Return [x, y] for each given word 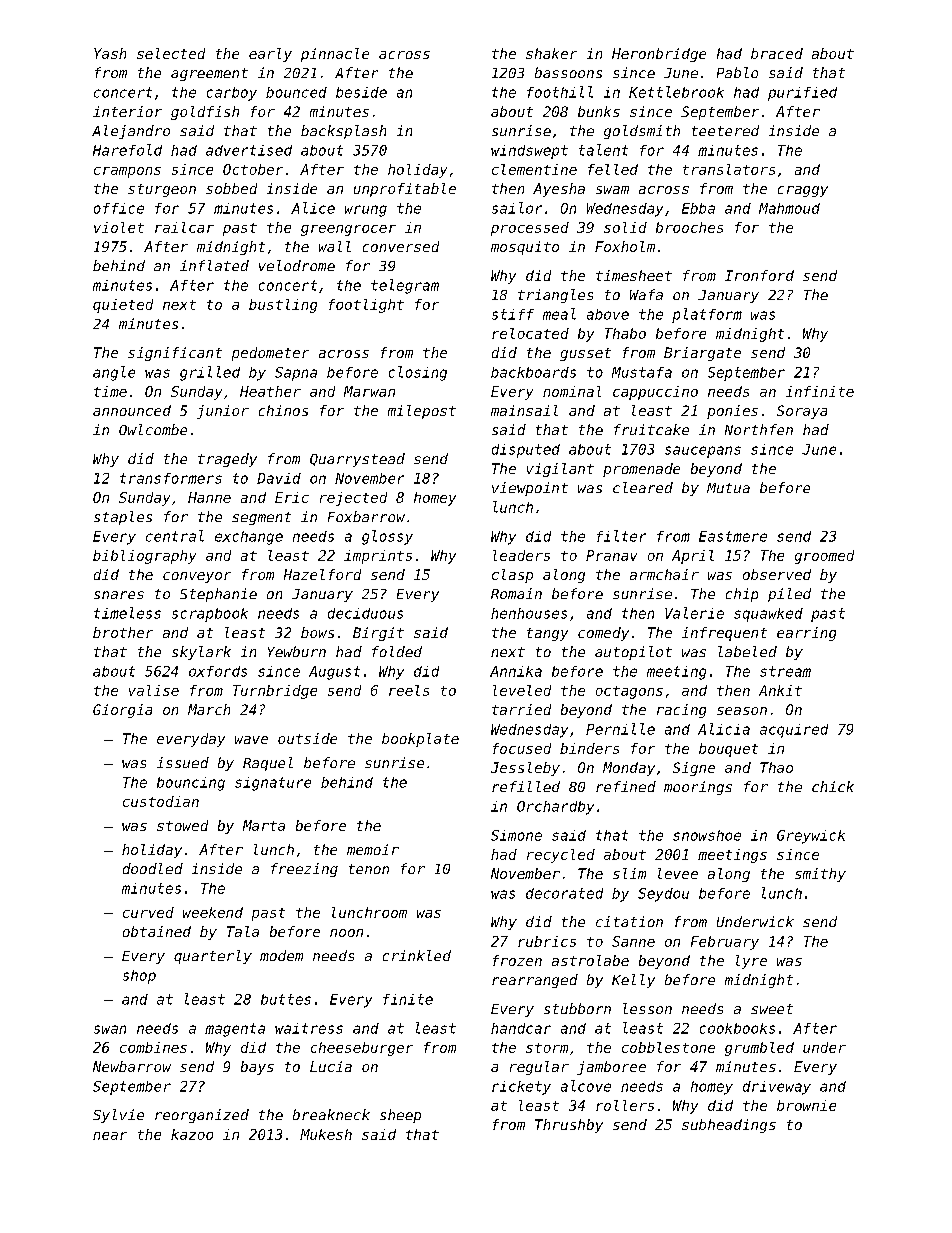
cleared [643, 487]
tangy [547, 634]
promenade [641, 470]
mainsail [524, 410]
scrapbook [210, 615]
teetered [725, 130]
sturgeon [162, 190]
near [110, 1136]
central [175, 536]
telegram [405, 286]
